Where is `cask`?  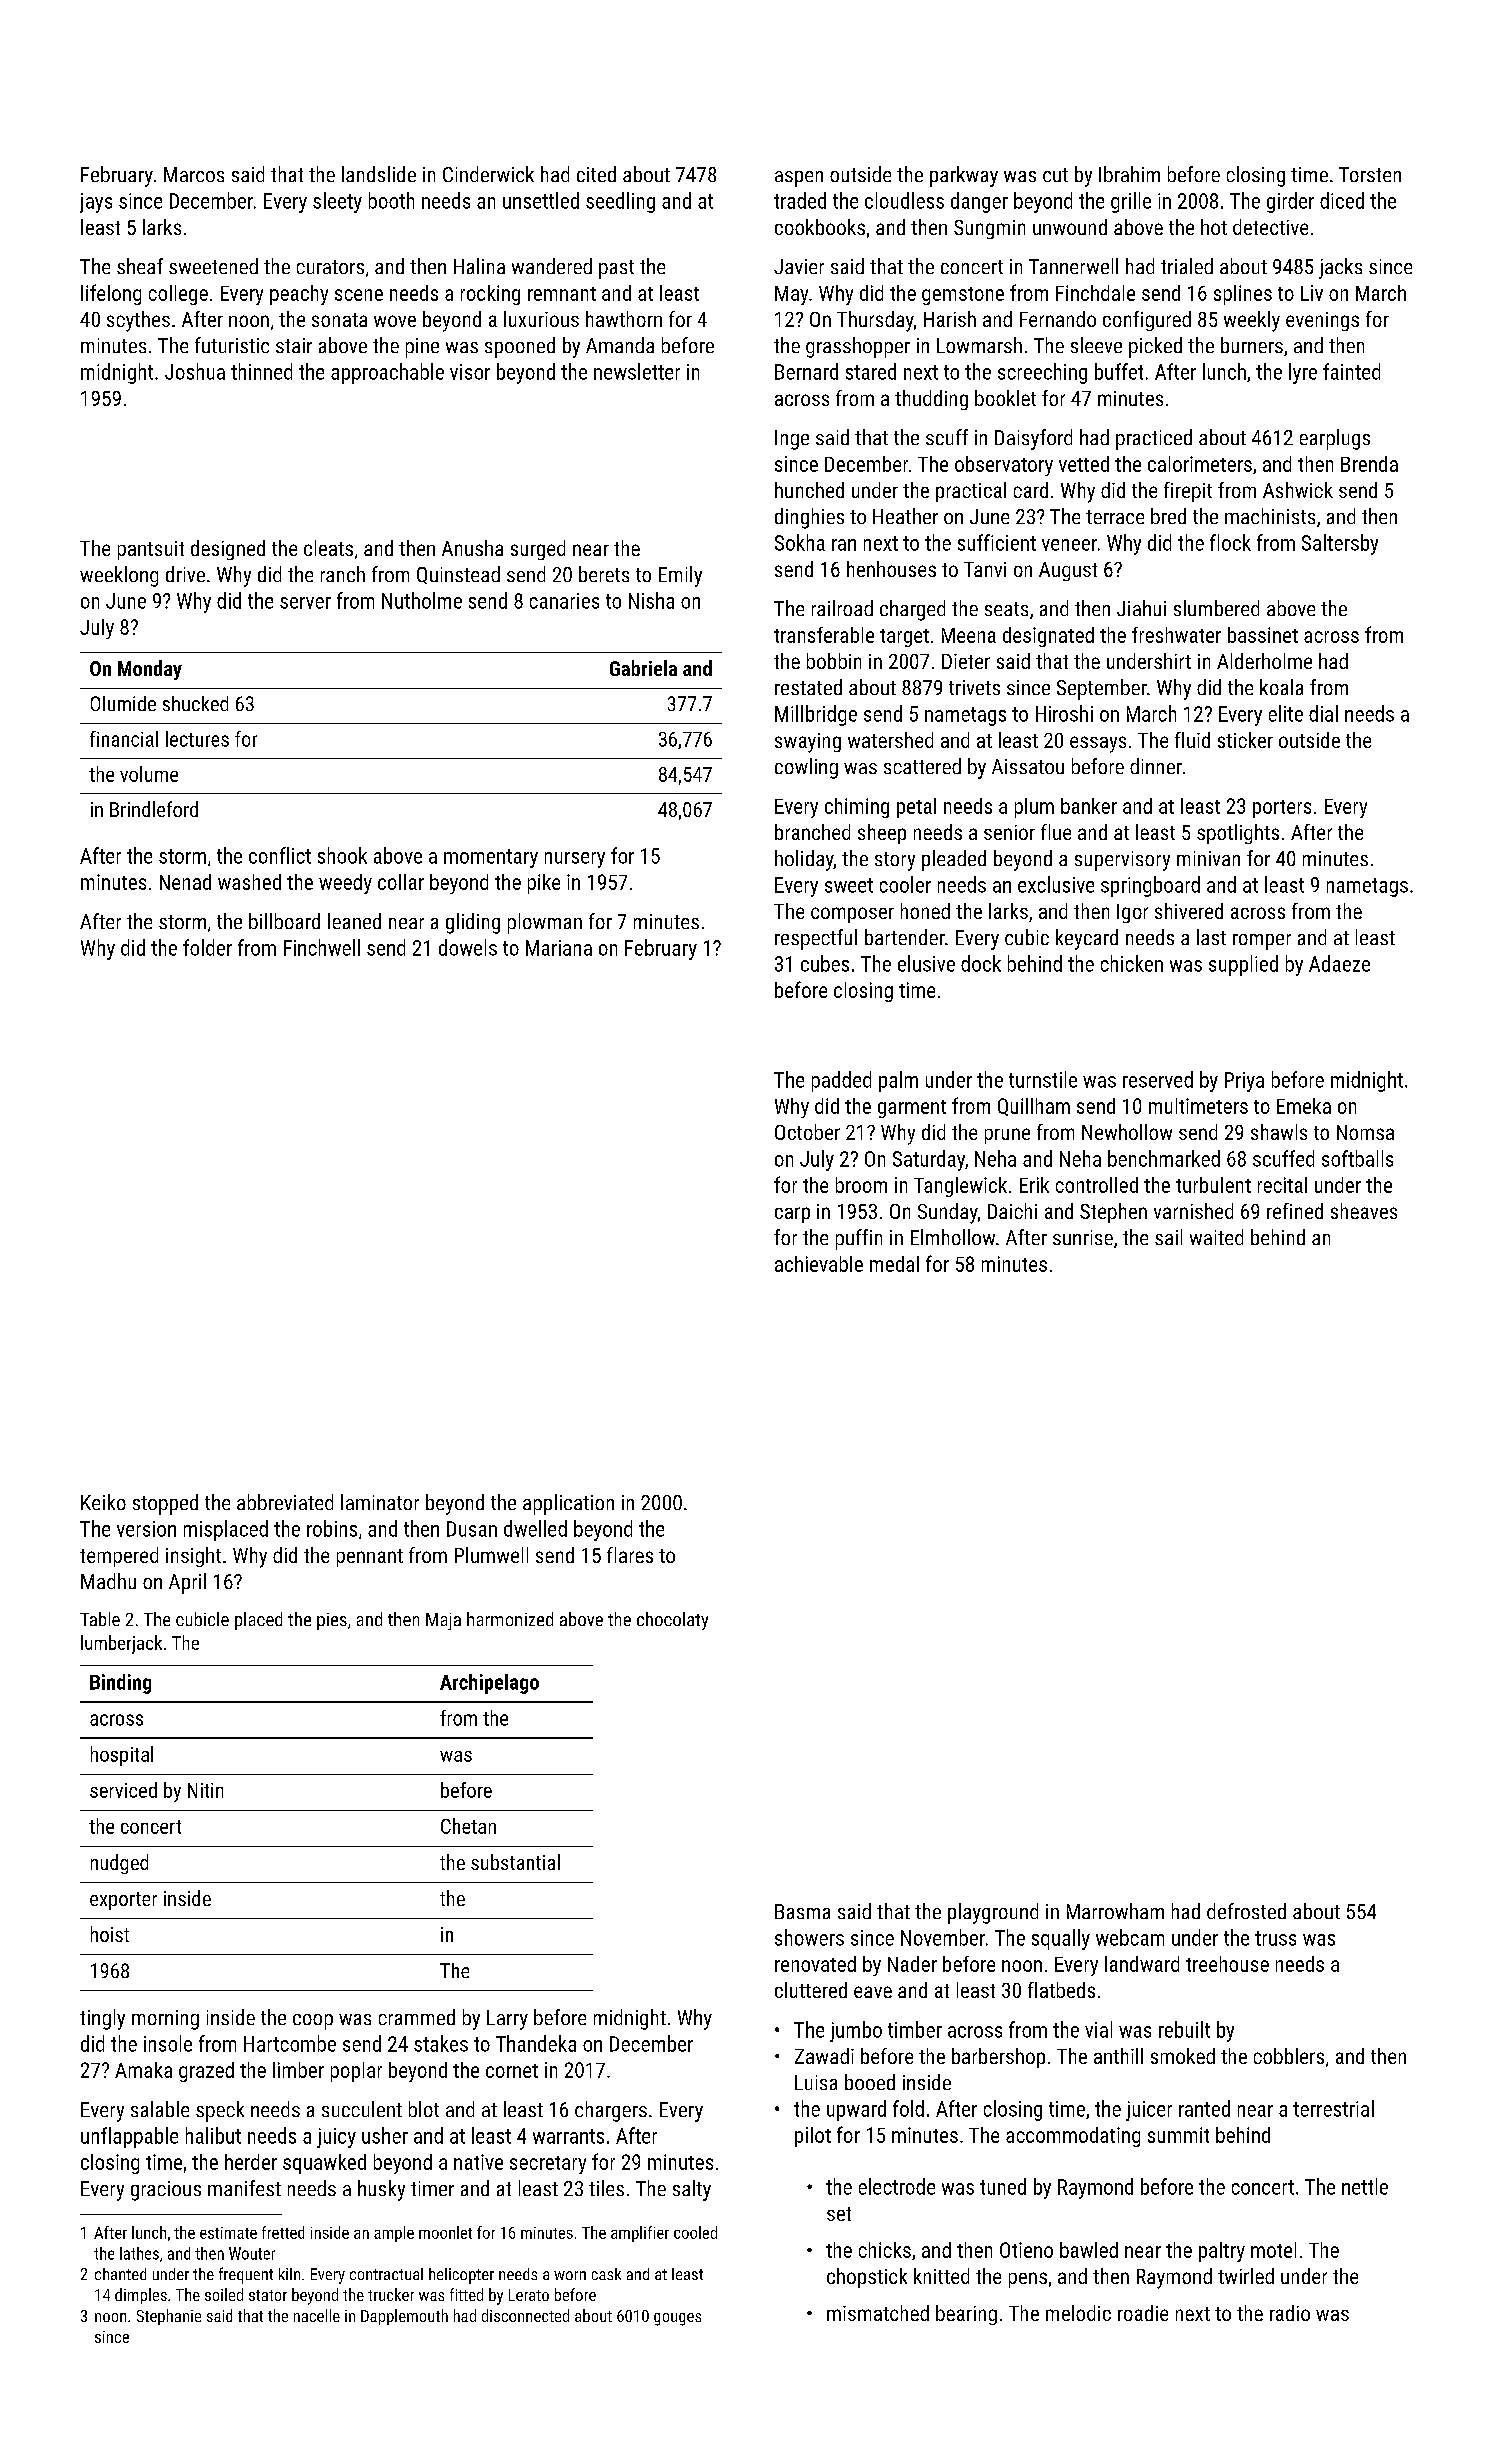 cask is located at coordinates (606, 2274).
